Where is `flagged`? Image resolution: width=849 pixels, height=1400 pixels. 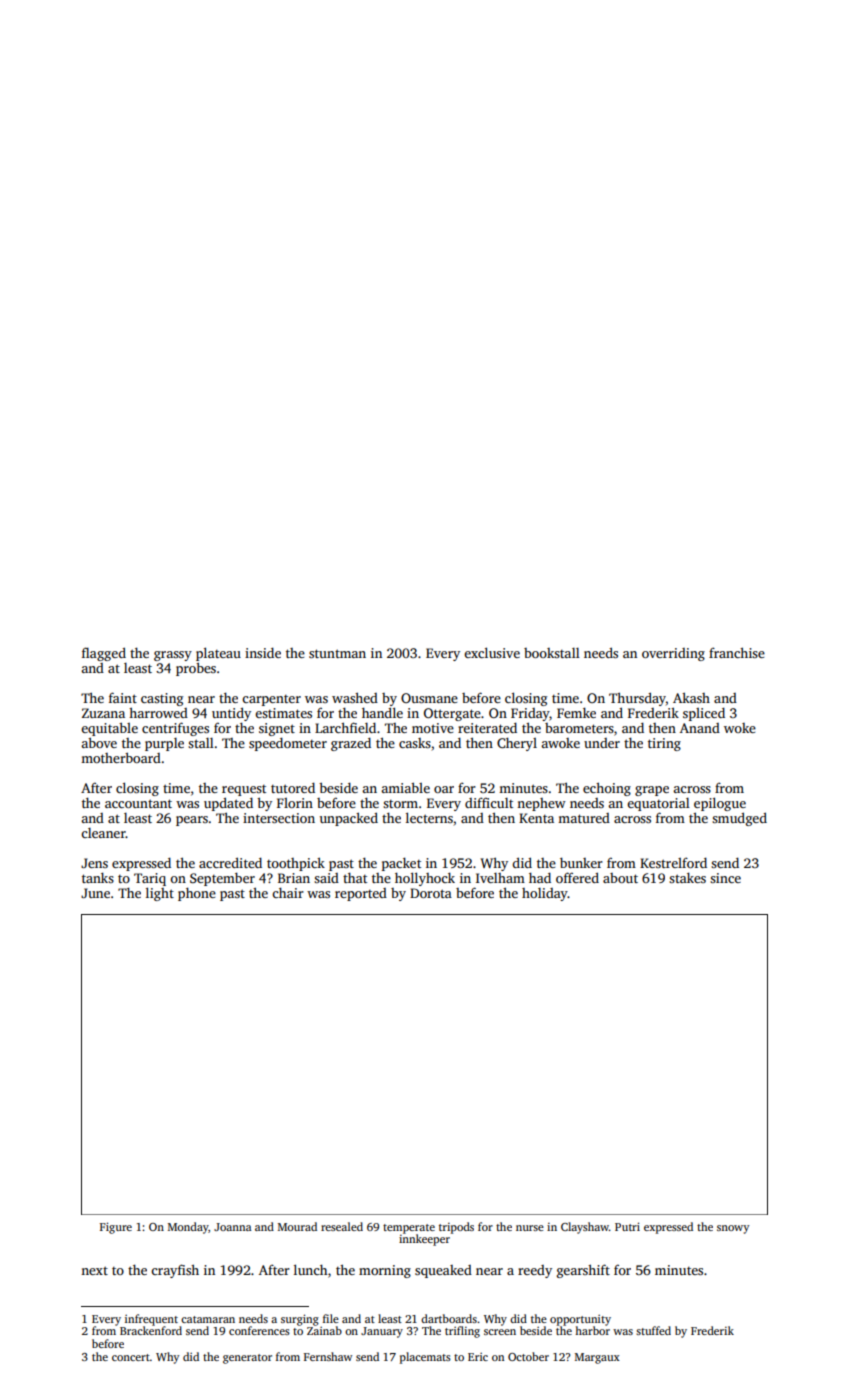
flagged is located at coordinates (104, 654).
